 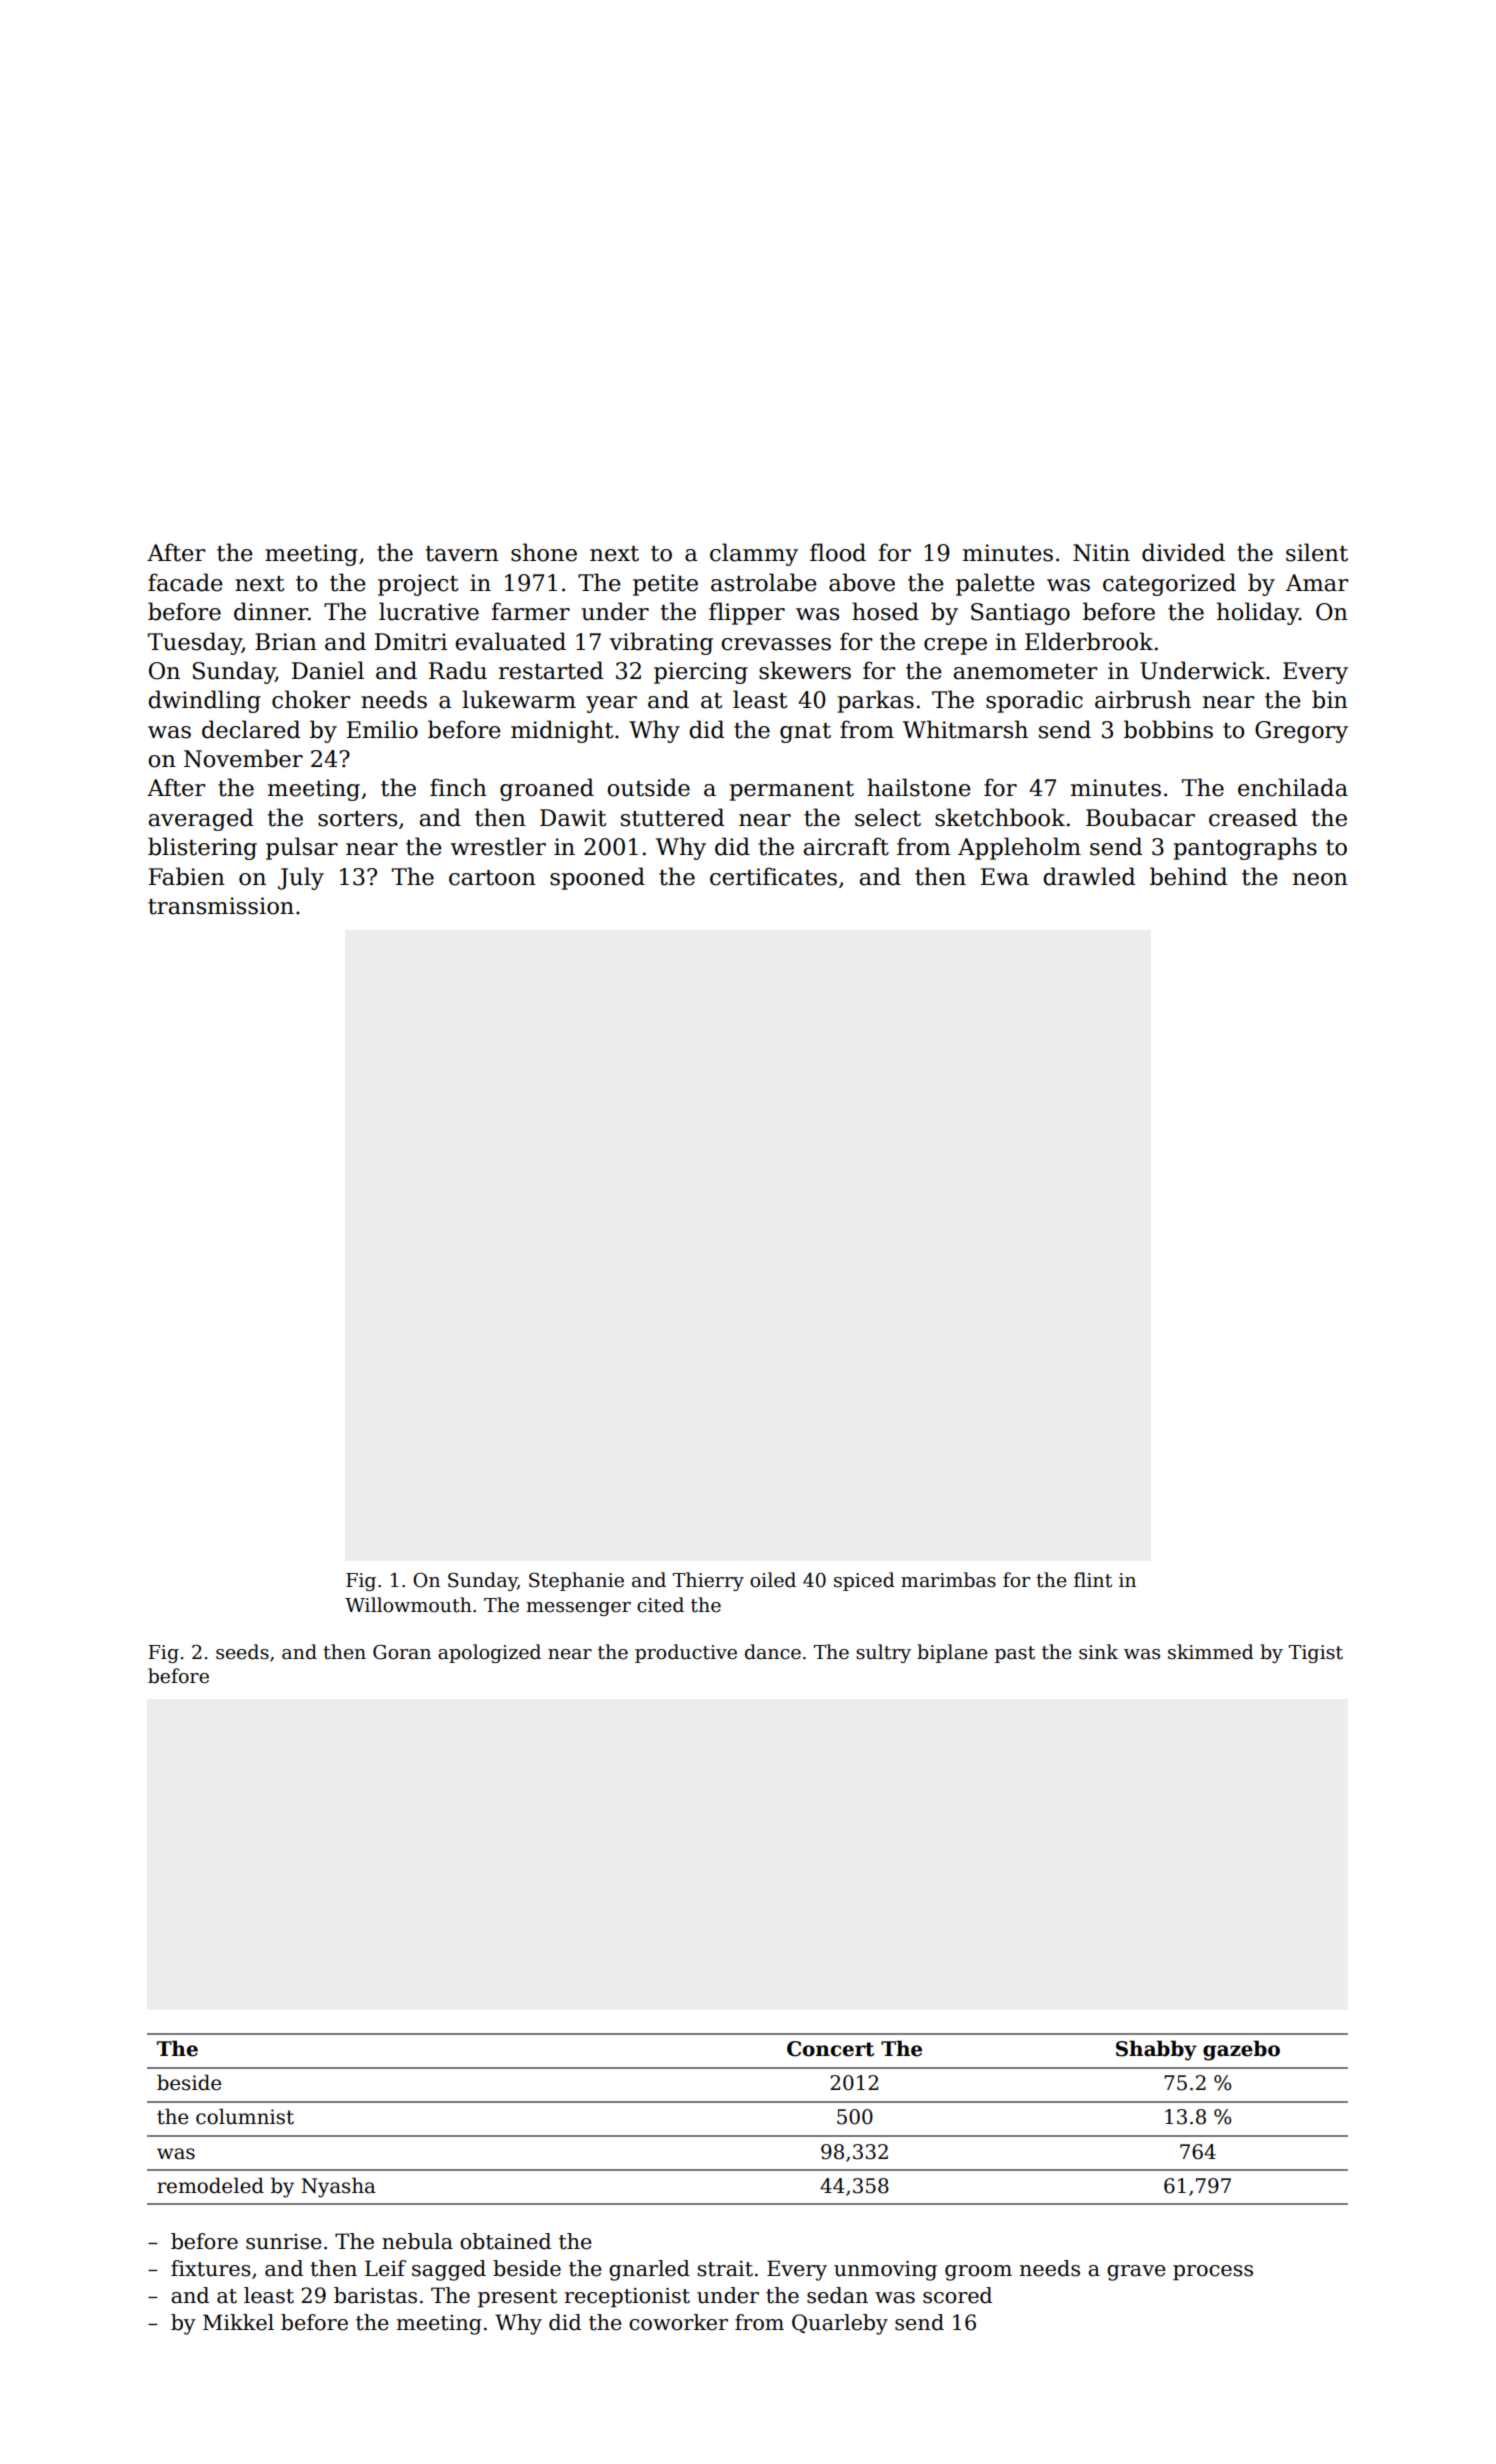 I want to click on Quarleby, so click(x=840, y=2324).
